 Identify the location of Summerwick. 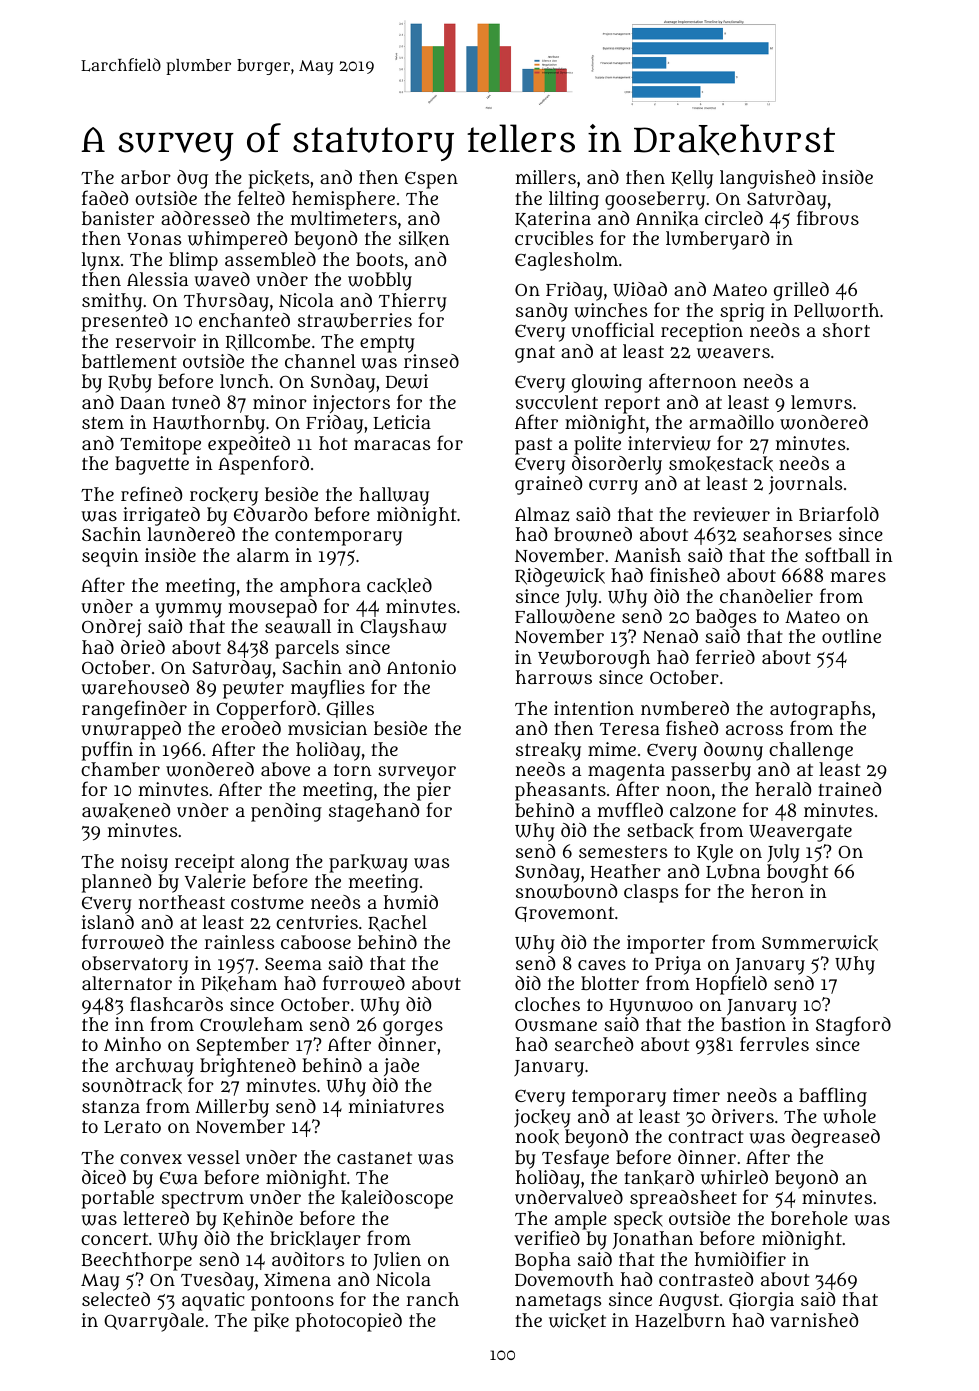
(820, 943).
